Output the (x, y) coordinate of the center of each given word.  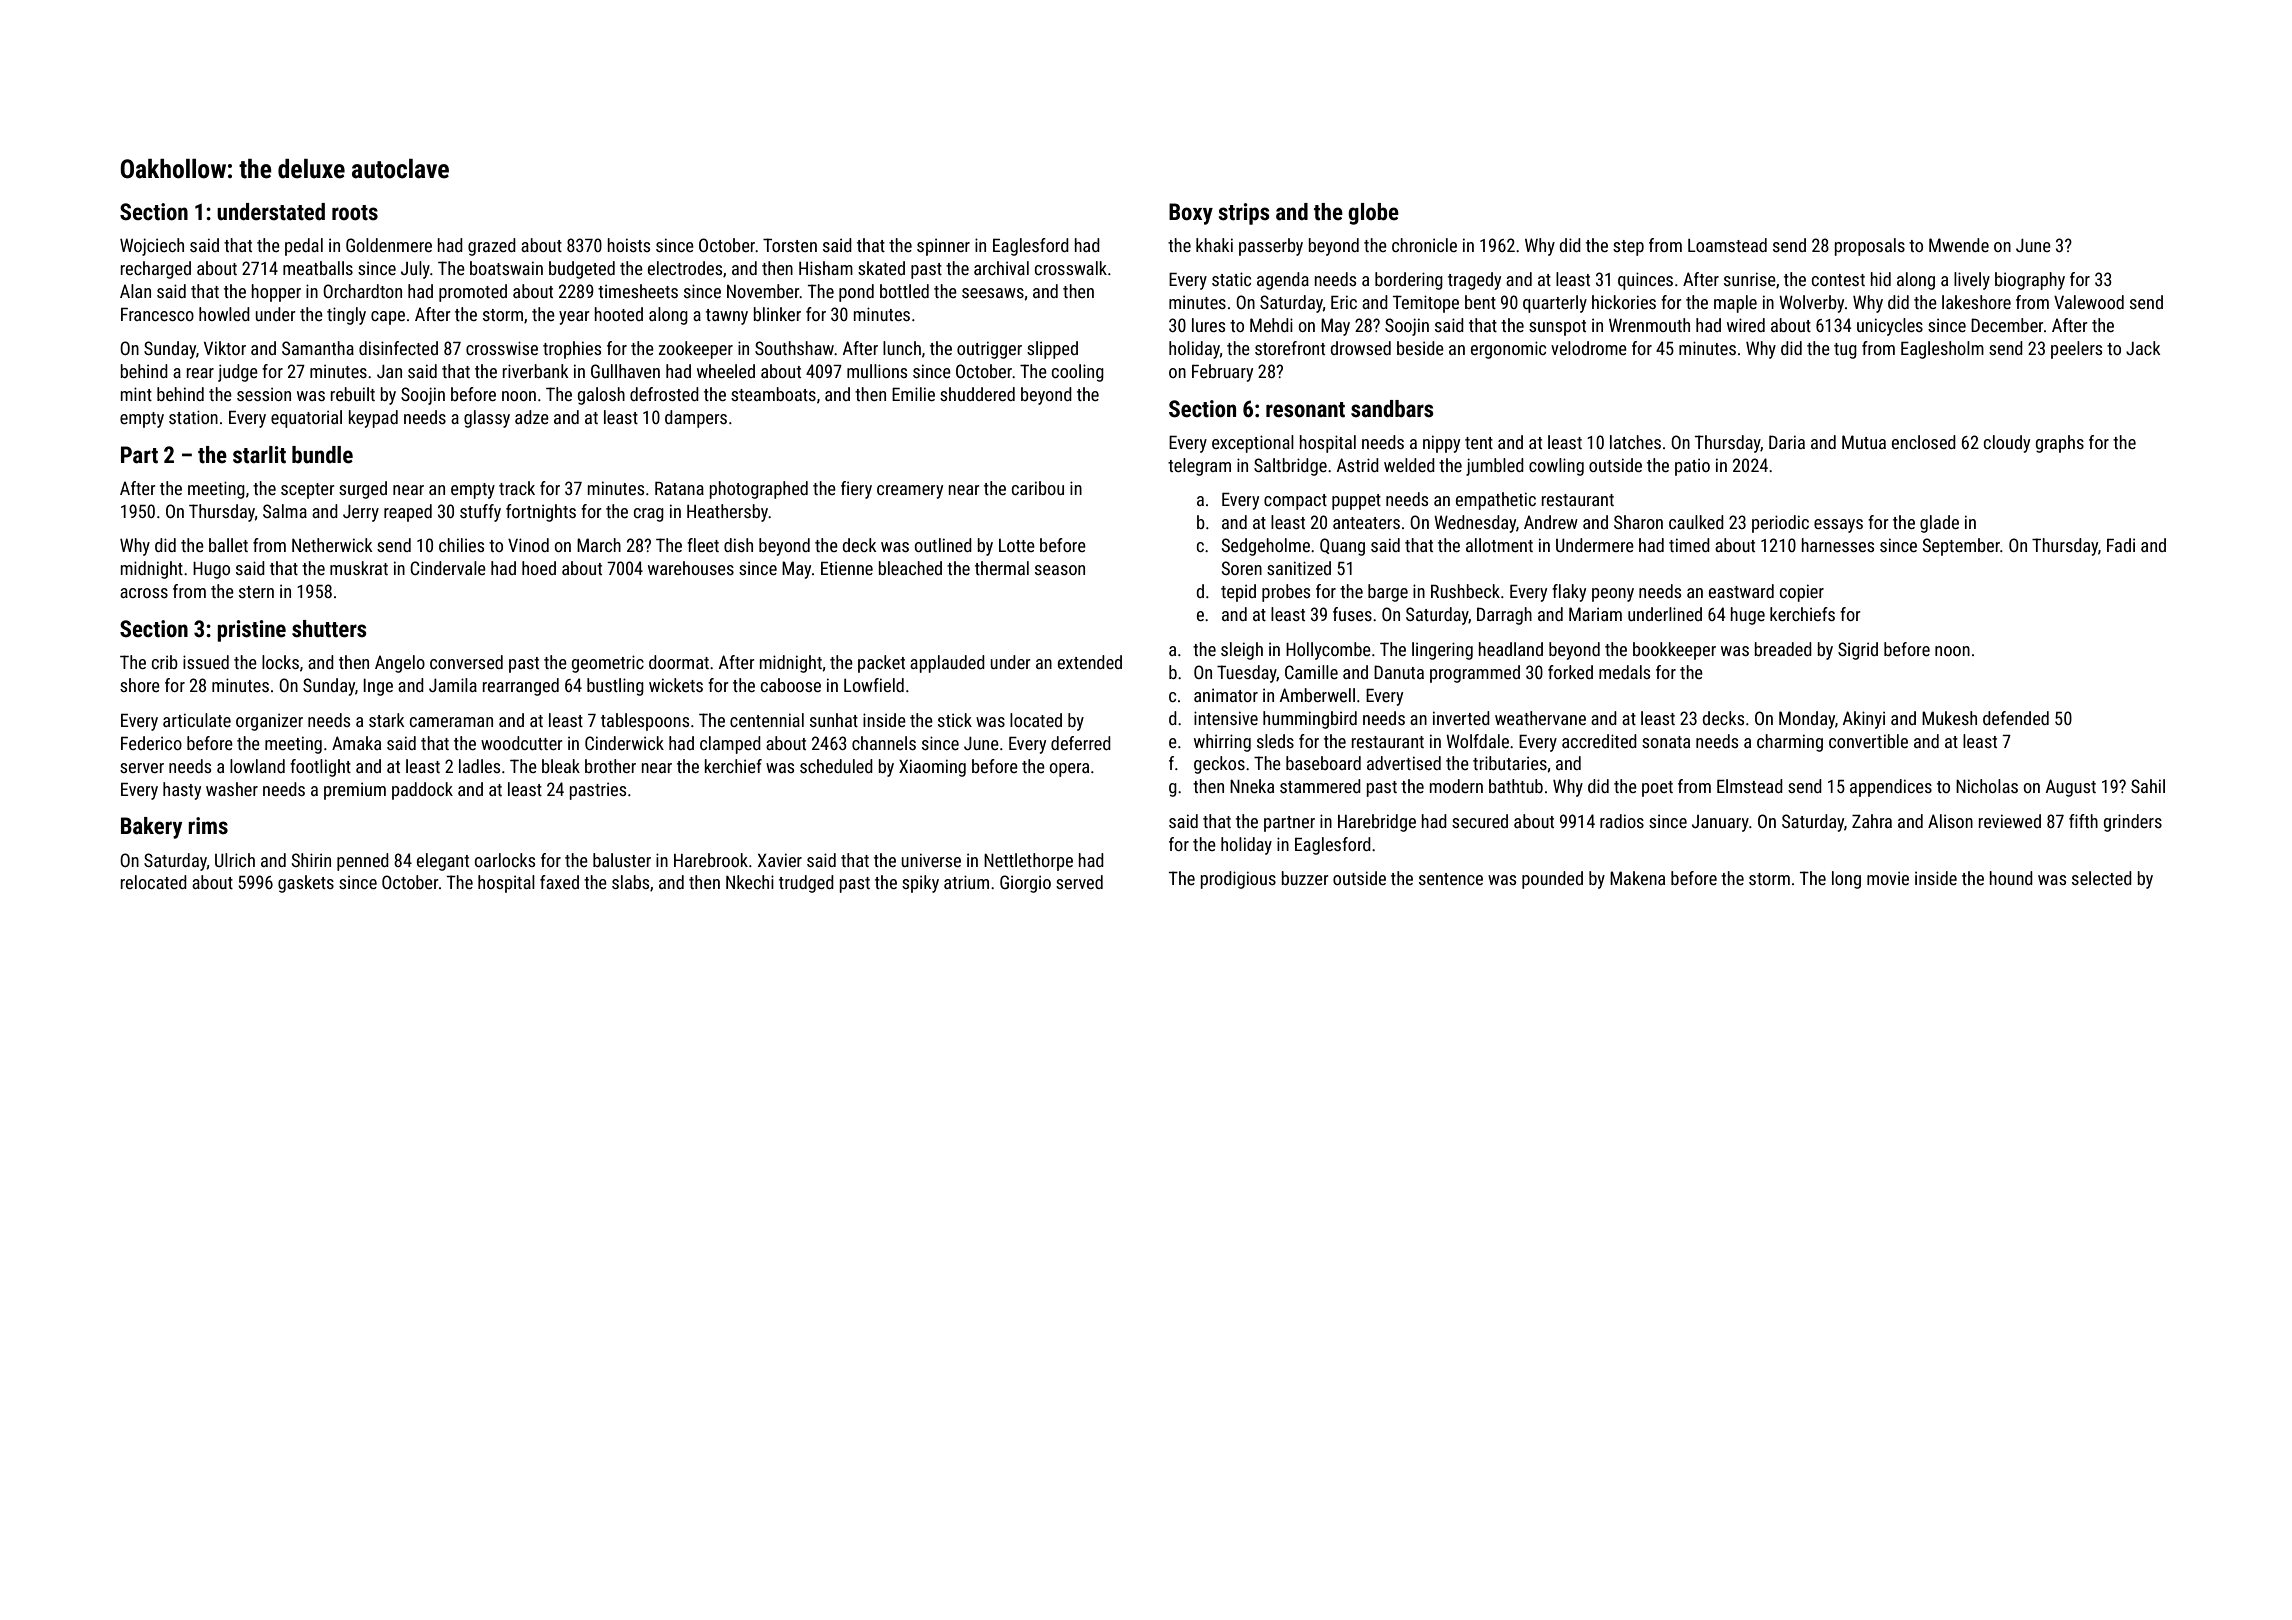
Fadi (2121, 545)
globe (1373, 214)
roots (355, 213)
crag (649, 515)
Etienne (847, 568)
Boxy (1191, 214)
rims (208, 826)
